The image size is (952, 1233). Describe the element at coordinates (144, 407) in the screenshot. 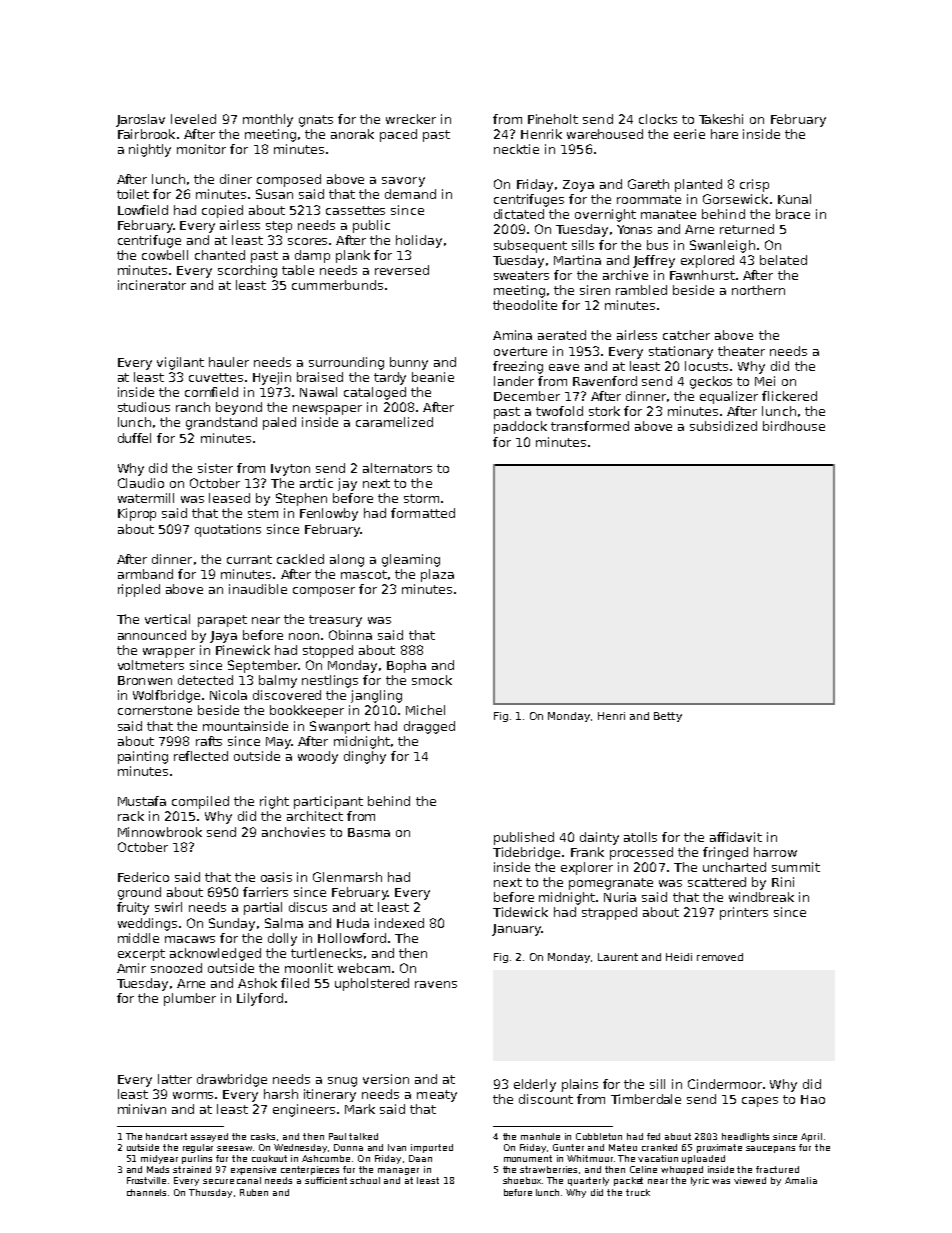

I see `studious` at that location.
